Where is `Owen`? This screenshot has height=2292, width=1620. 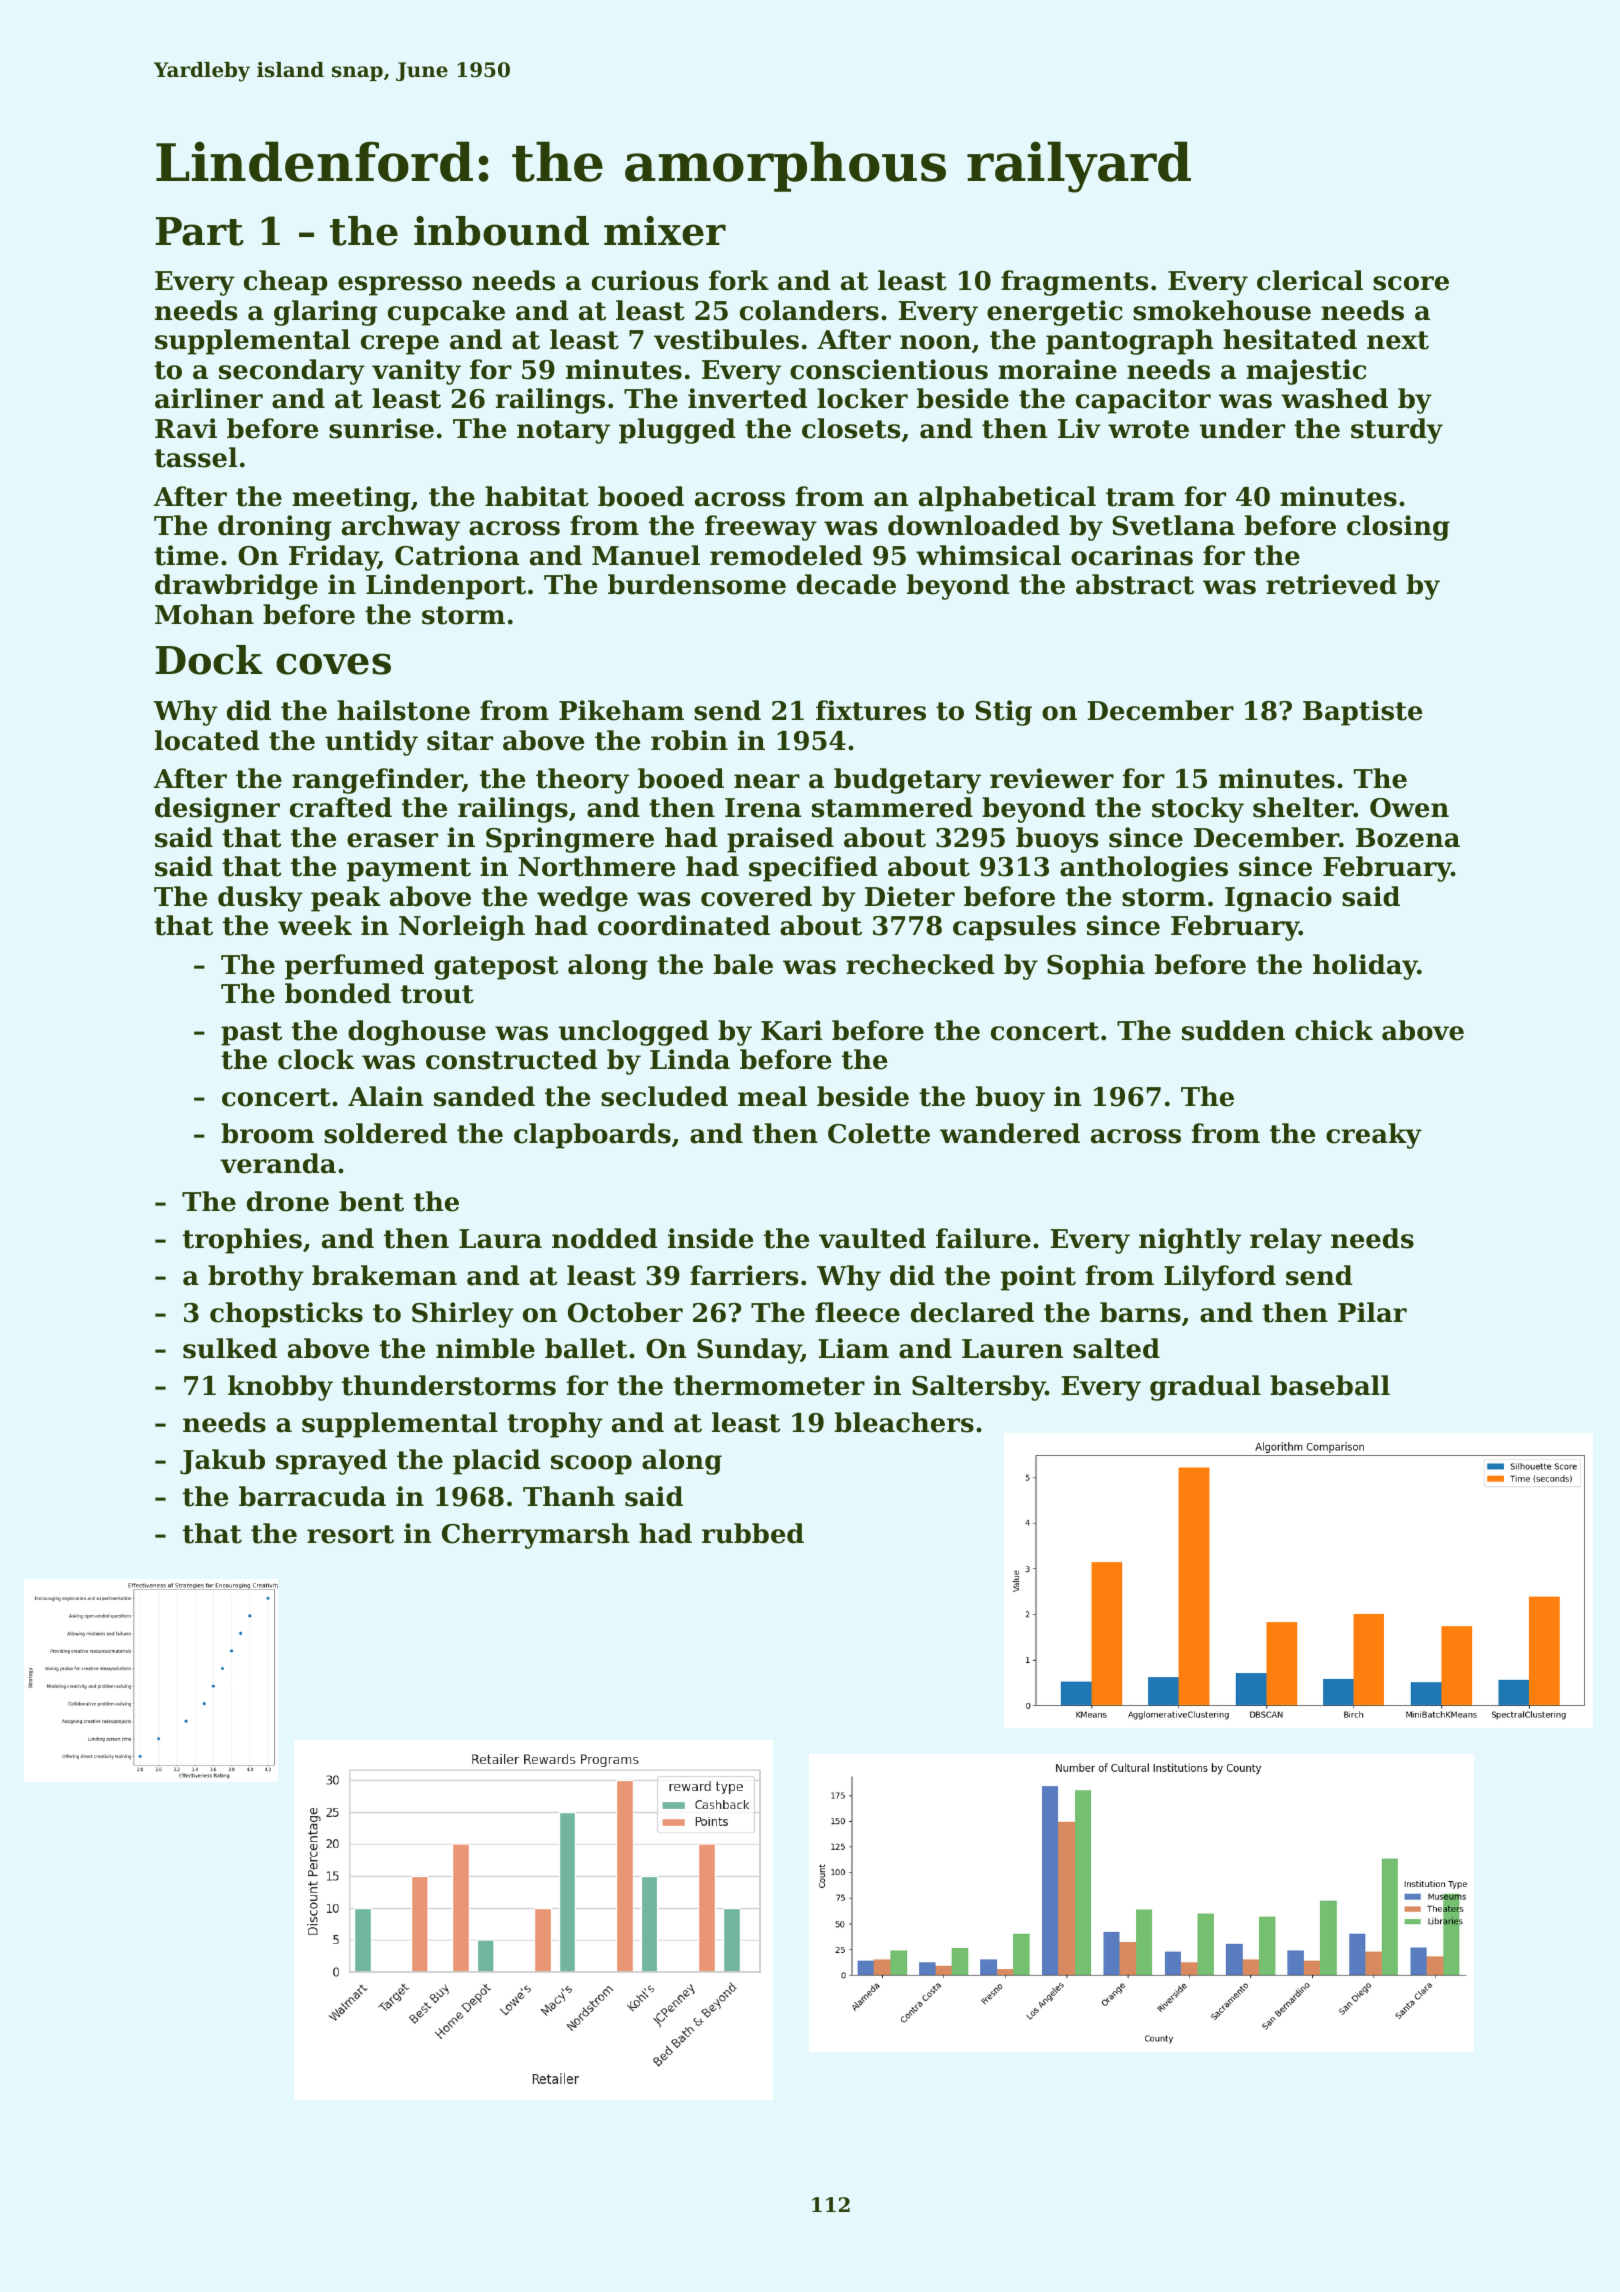 Owen is located at coordinates (1409, 808).
